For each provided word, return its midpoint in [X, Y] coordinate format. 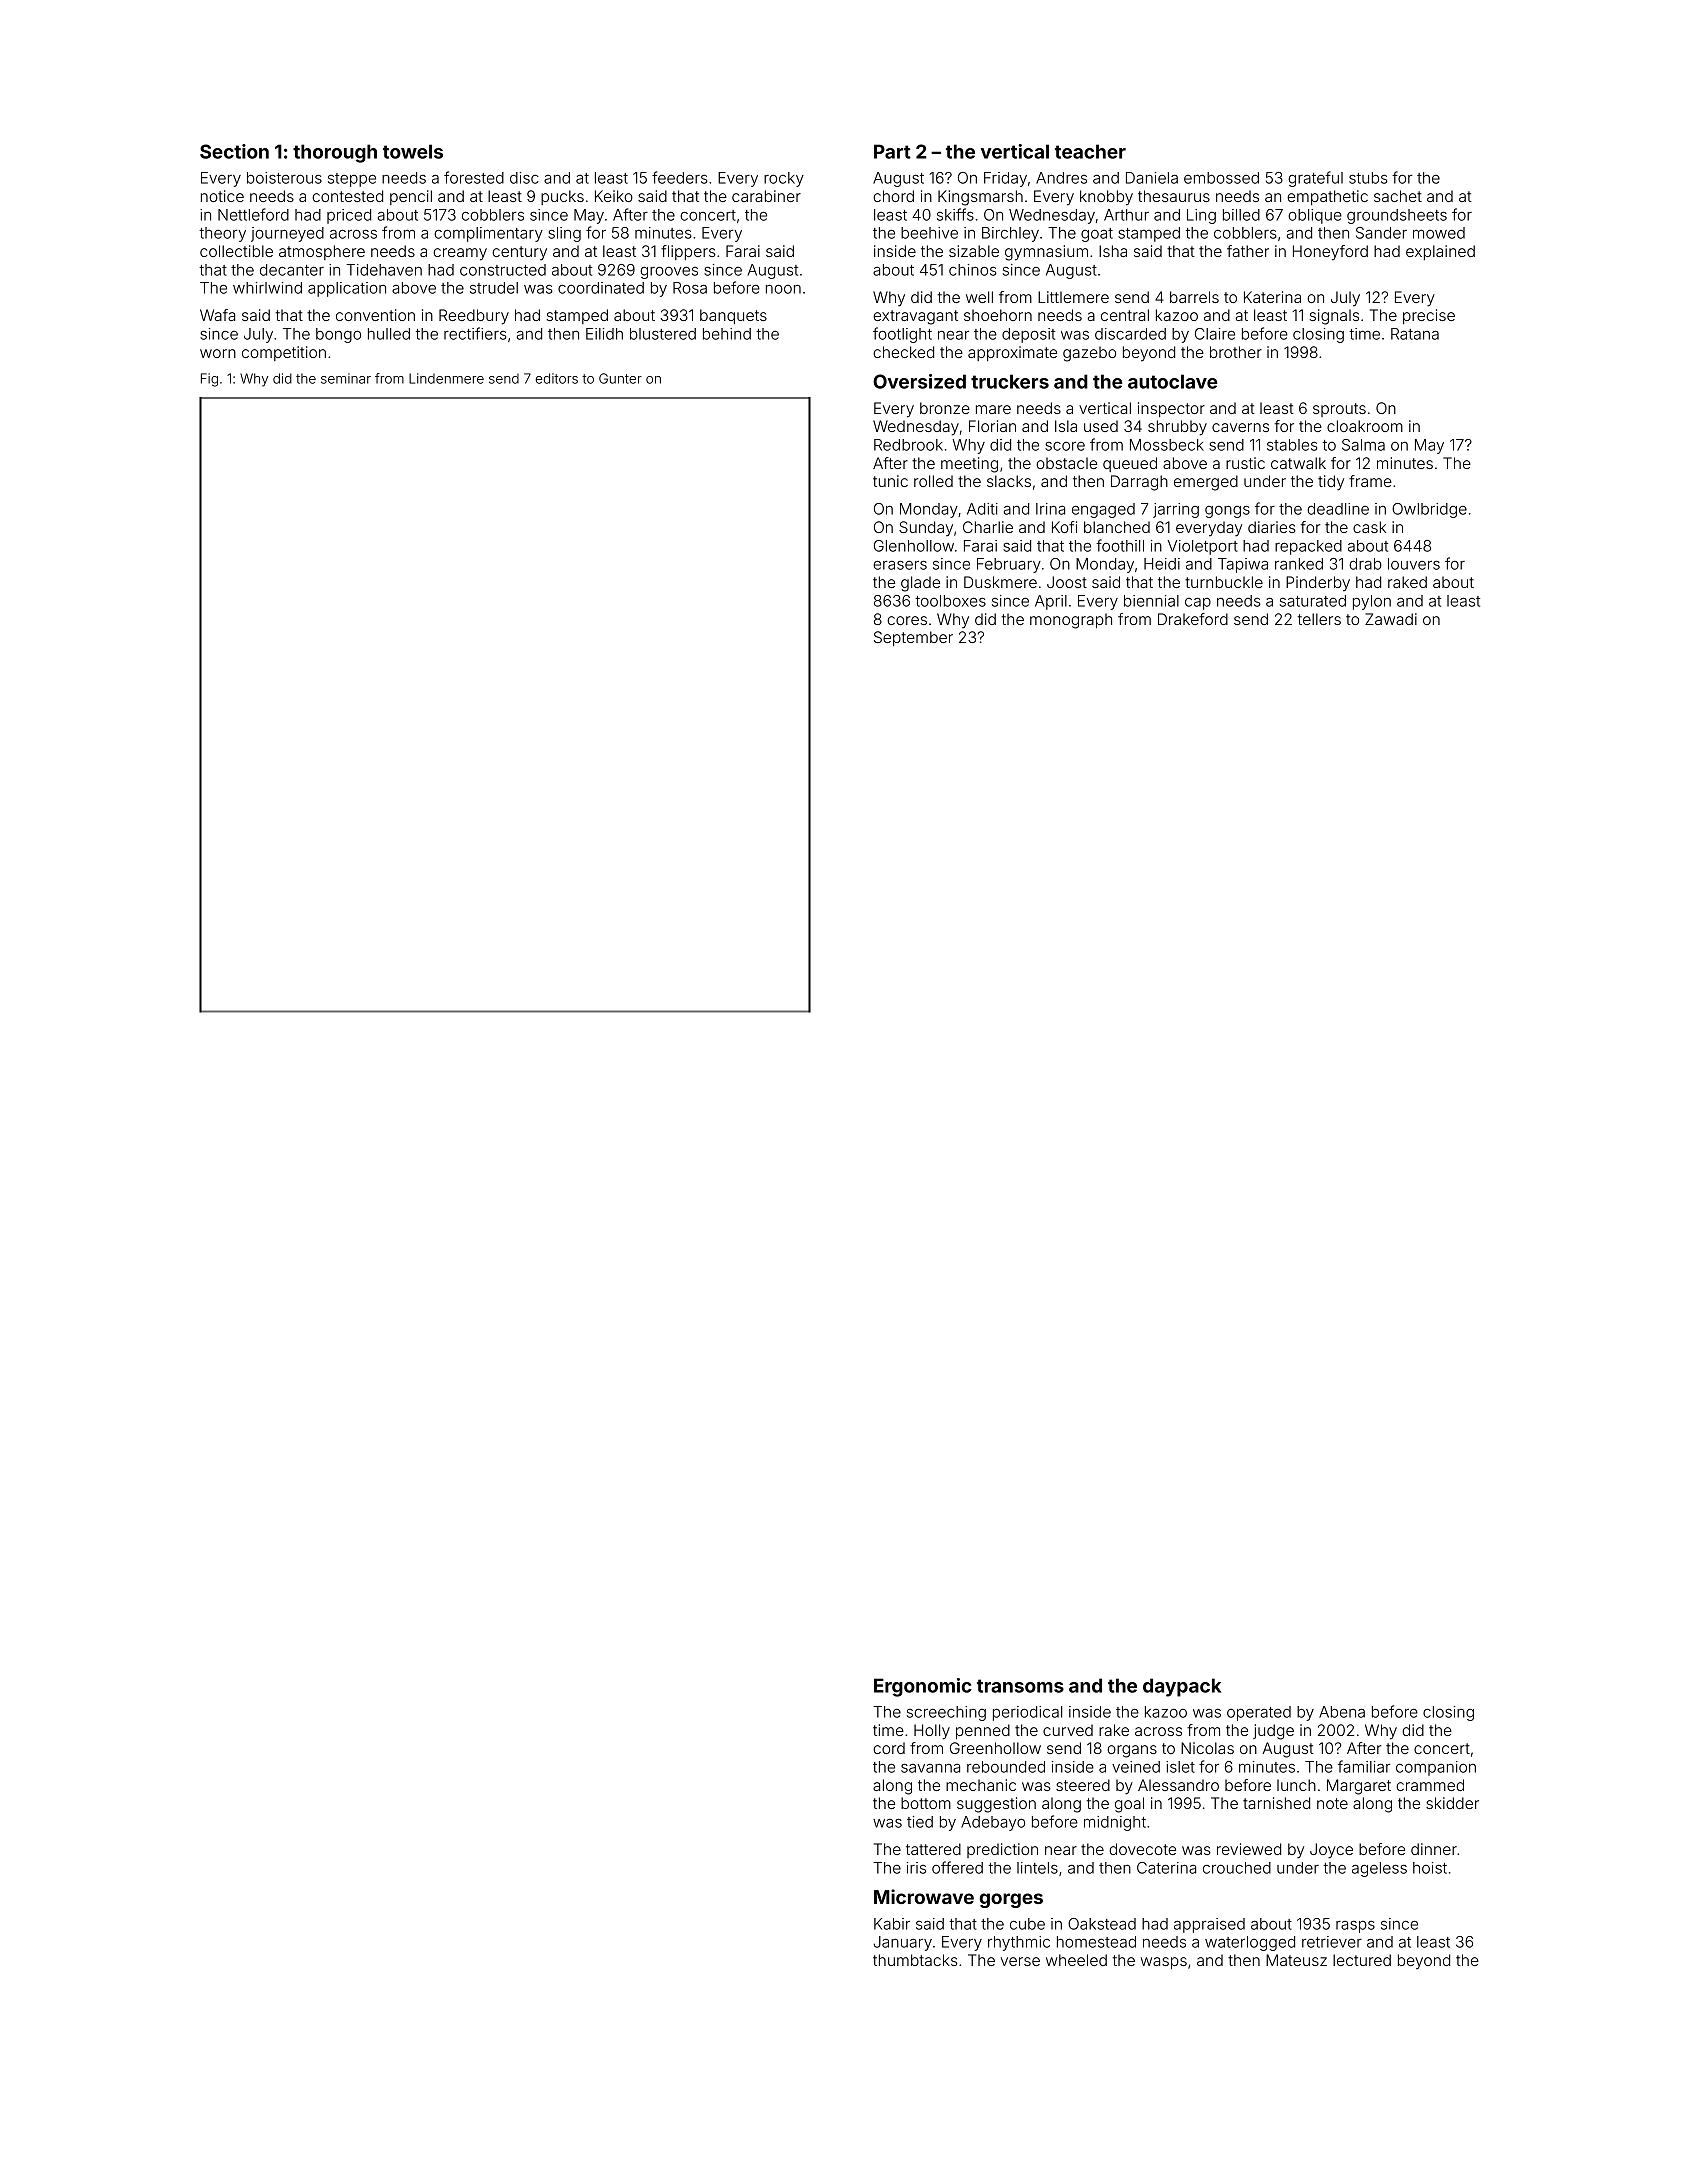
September [913, 638]
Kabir [892, 1924]
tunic [890, 481]
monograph [1071, 621]
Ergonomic [923, 1687]
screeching [946, 1713]
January [903, 1943]
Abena [1342, 1712]
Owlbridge [1429, 510]
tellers [1319, 619]
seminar [346, 378]
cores [907, 620]
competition [284, 353]
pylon [1372, 602]
